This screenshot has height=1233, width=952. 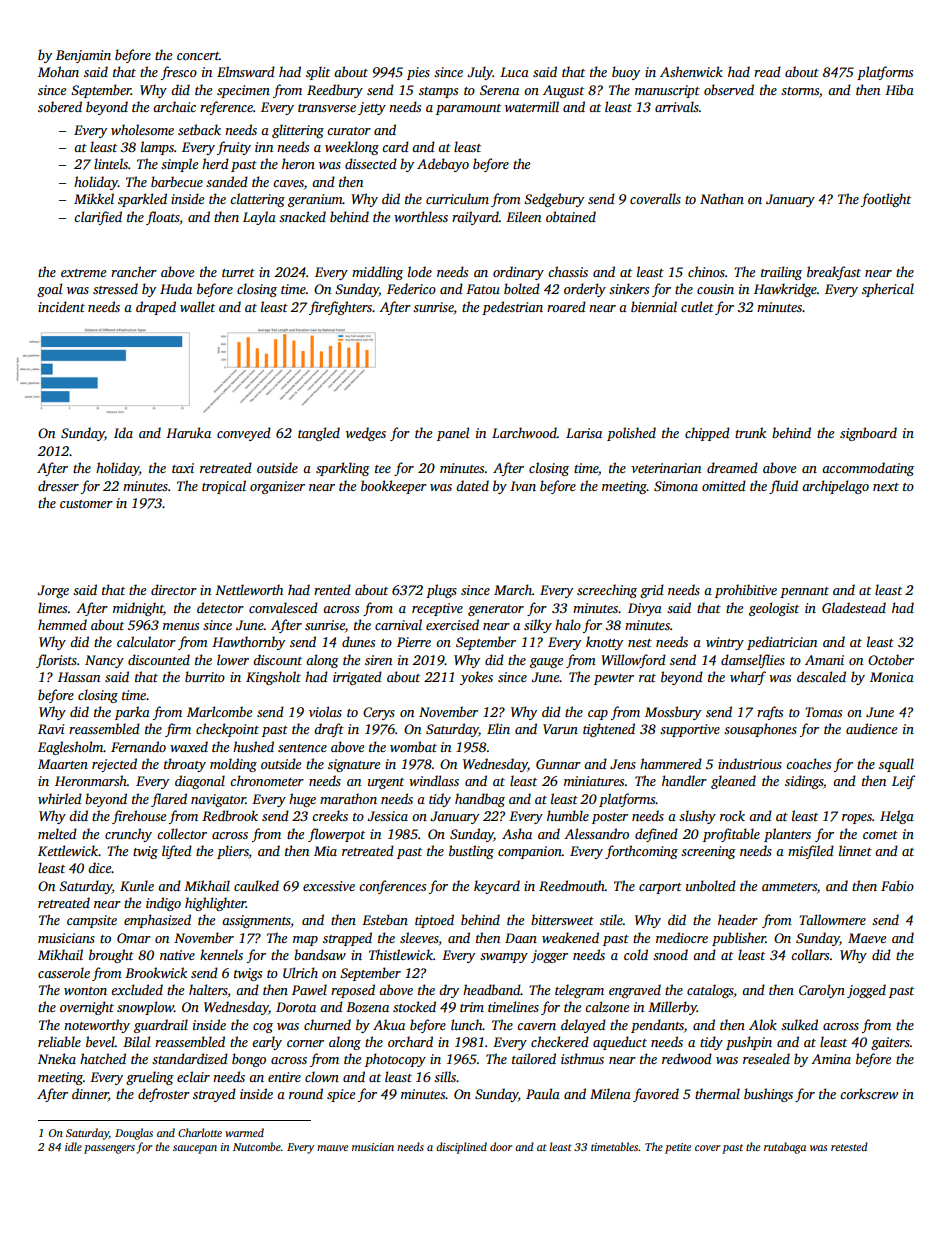 I want to click on audience, so click(x=871, y=728).
